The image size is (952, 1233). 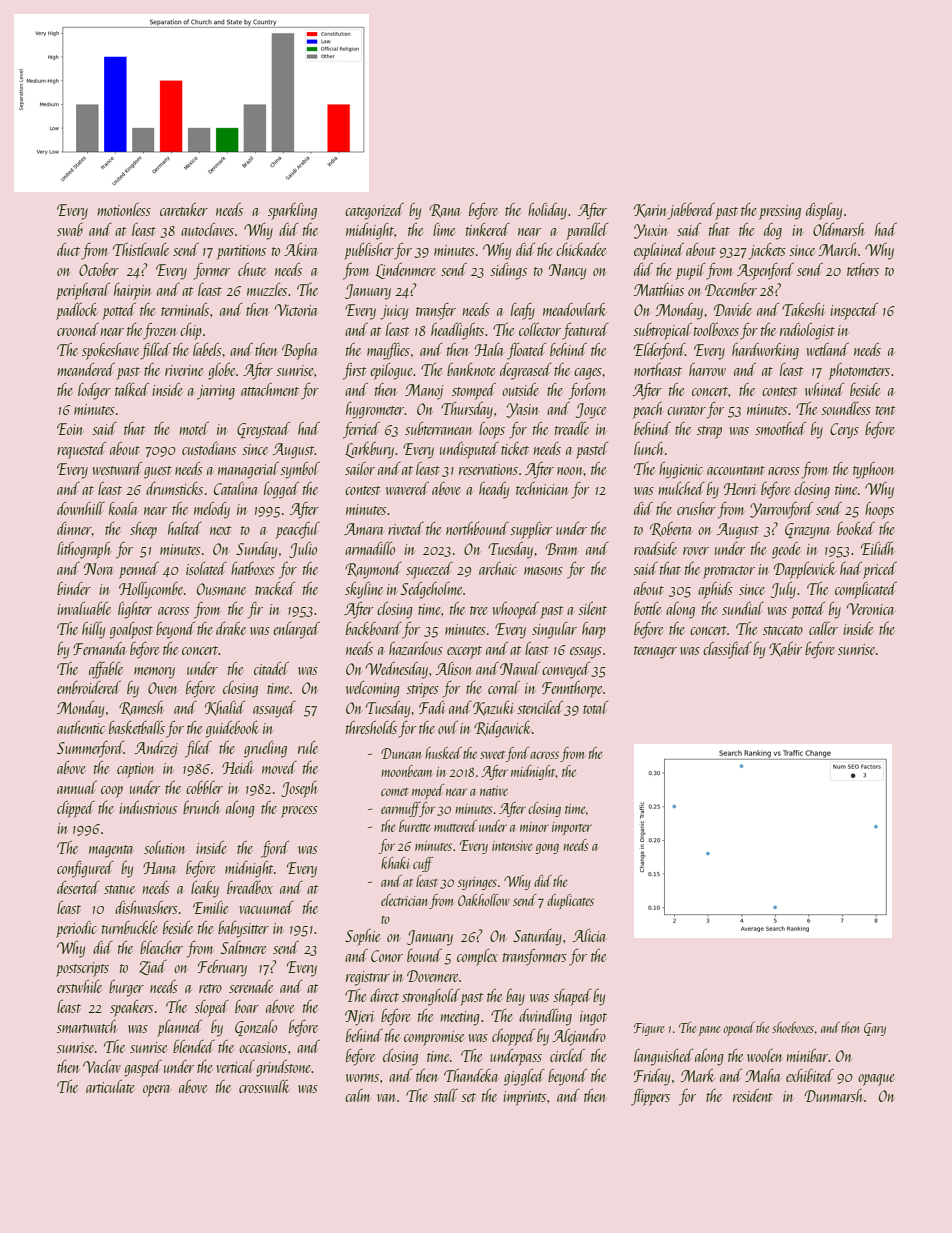 I want to click on westward, so click(x=117, y=468).
